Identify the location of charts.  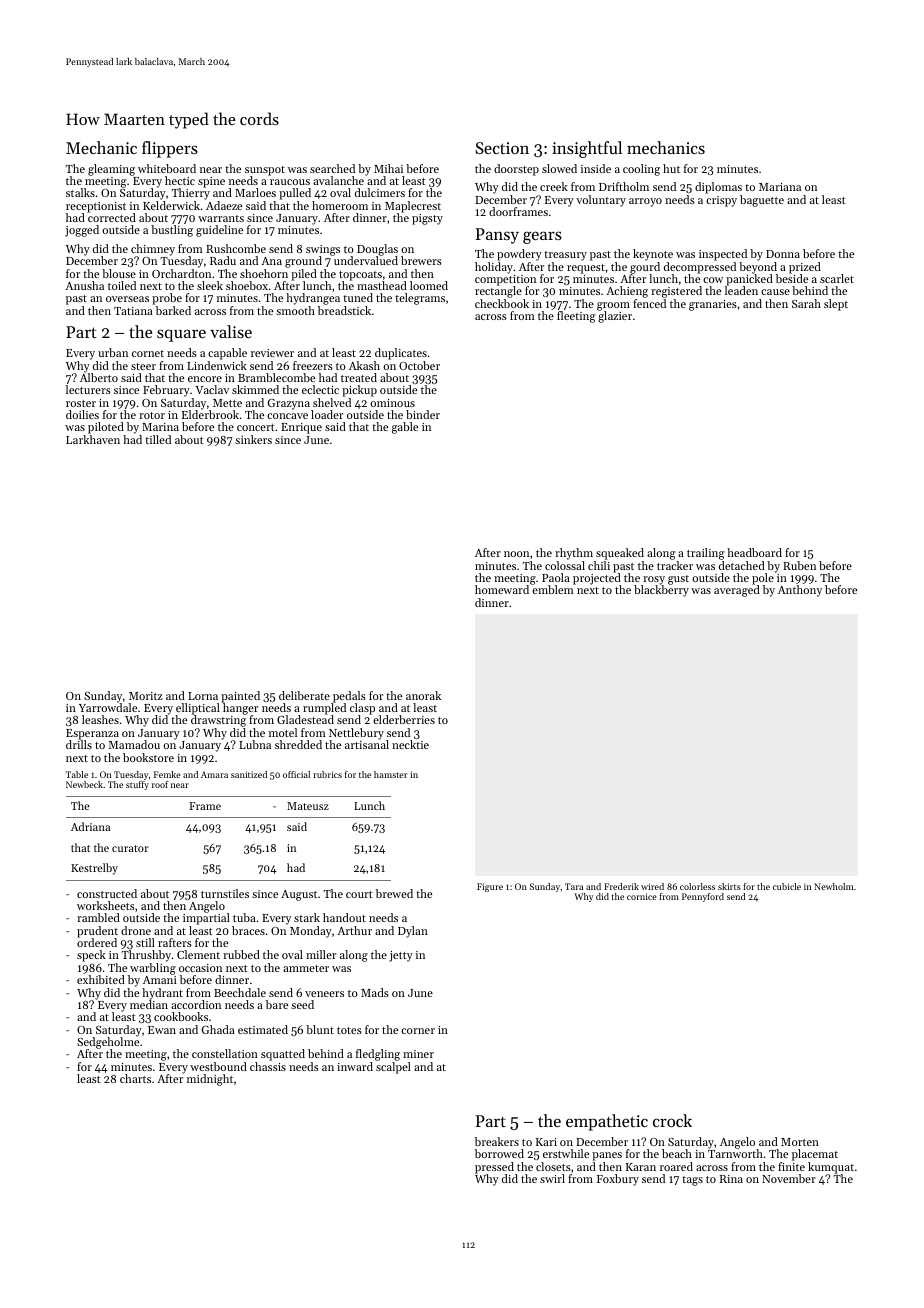
(135, 1078).
